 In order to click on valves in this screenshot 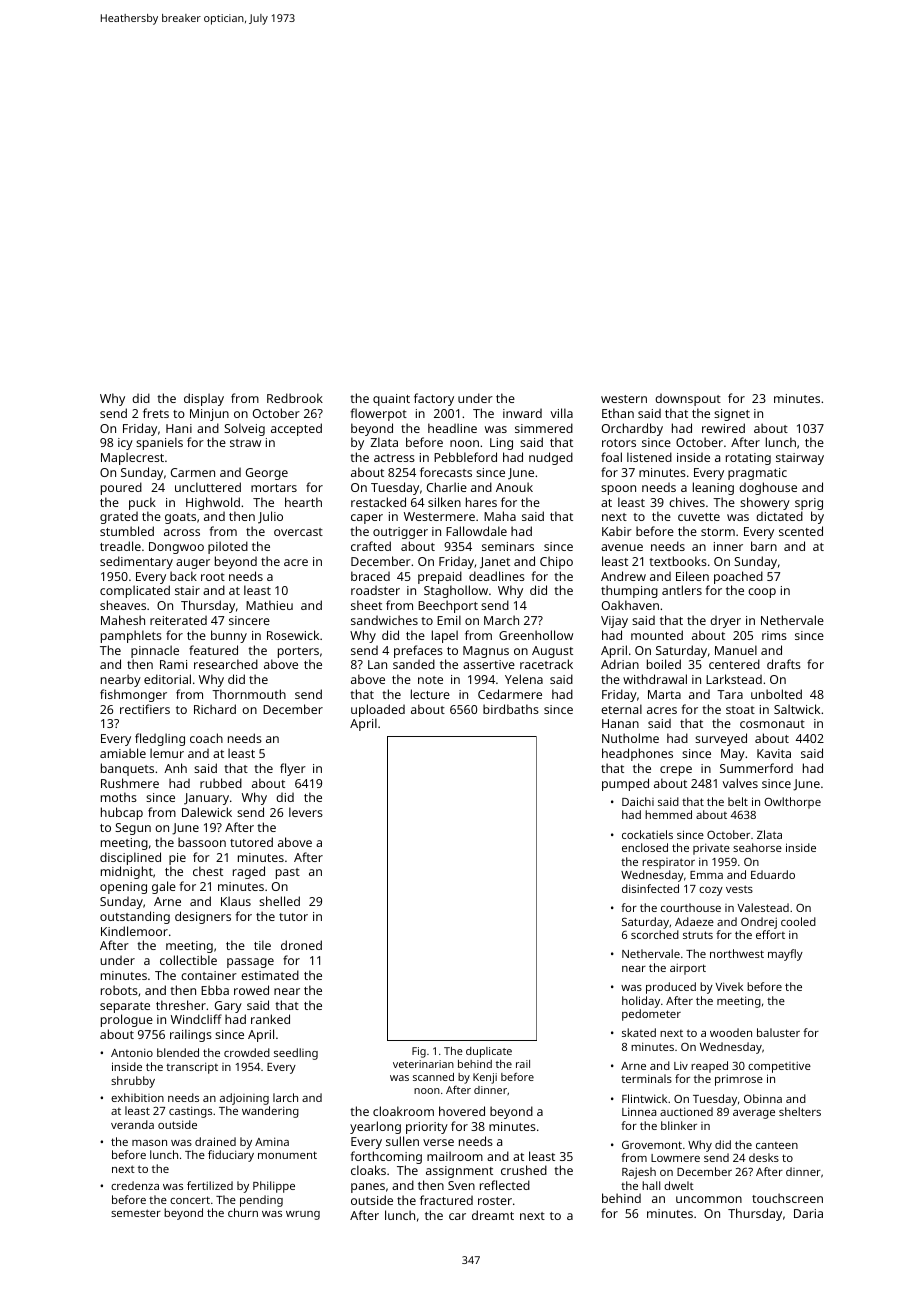, I will do `click(740, 783)`.
